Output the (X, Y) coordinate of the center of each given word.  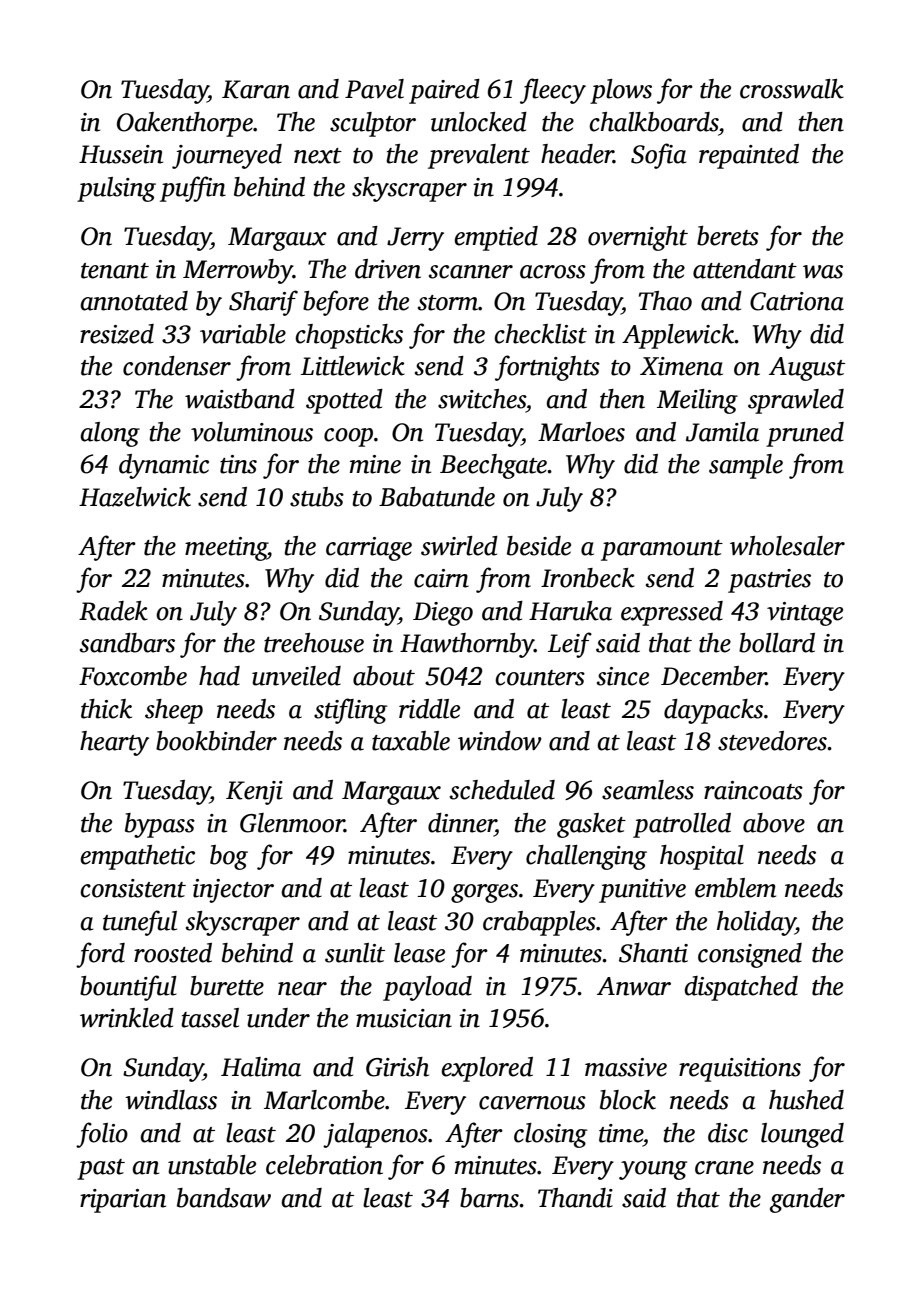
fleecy (553, 91)
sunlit (355, 953)
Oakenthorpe (185, 124)
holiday (756, 923)
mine (375, 464)
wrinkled (127, 1018)
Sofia (659, 156)
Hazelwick (135, 497)
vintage (805, 614)
